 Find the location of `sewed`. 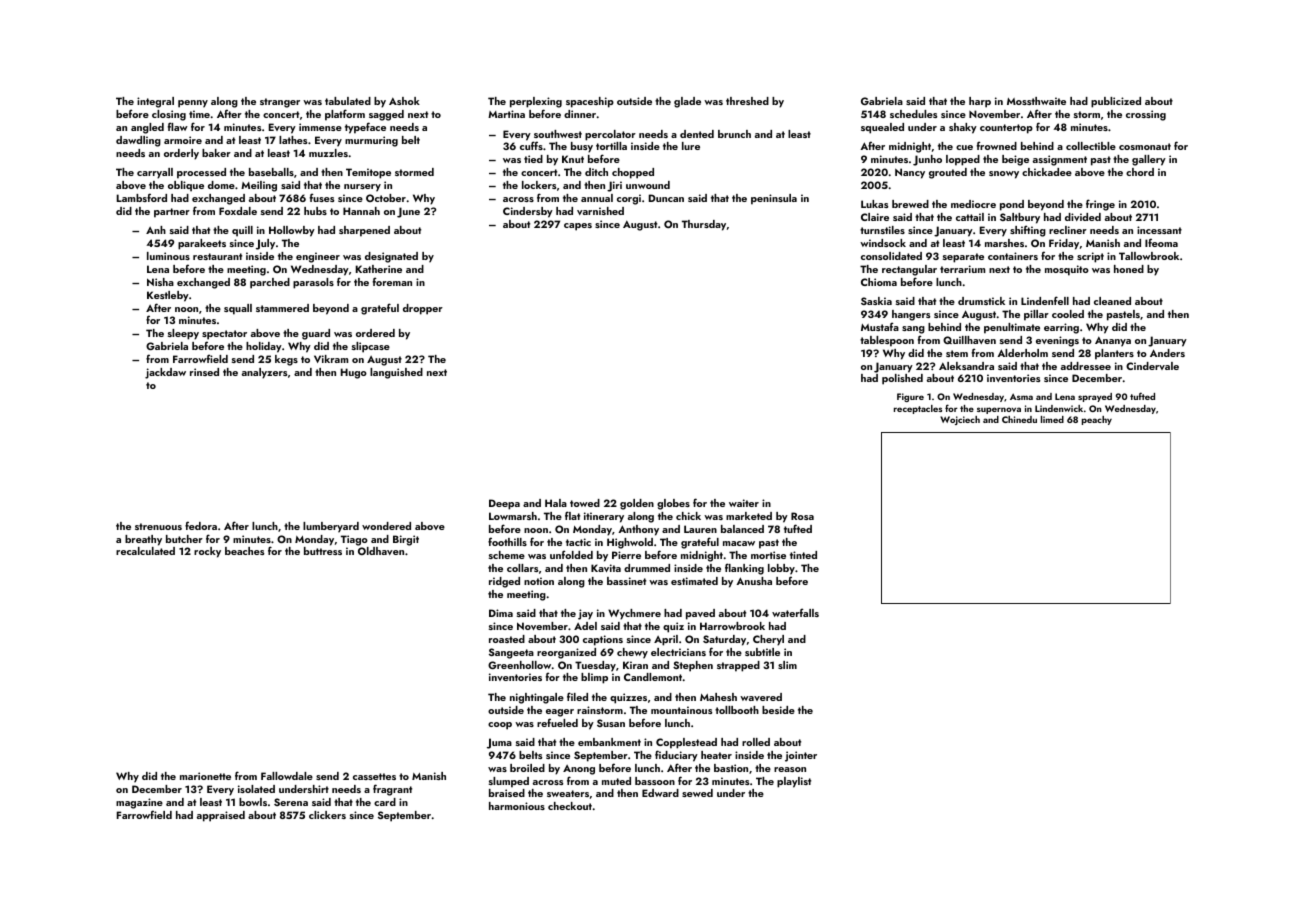

sewed is located at coordinates (697, 793).
